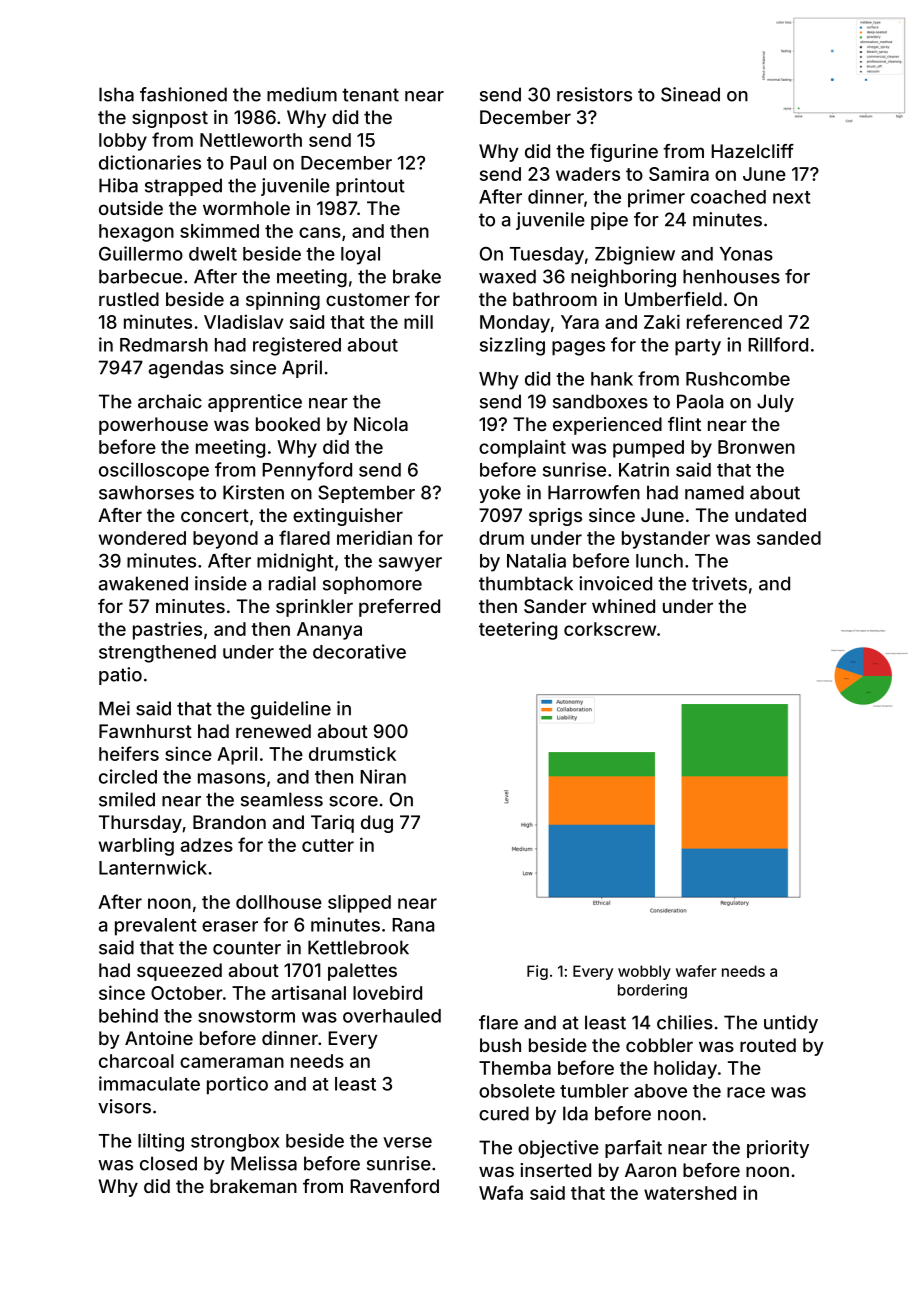 This image has width=924, height=1308. What do you see at coordinates (518, 630) in the image?
I see `teetering` at bounding box center [518, 630].
